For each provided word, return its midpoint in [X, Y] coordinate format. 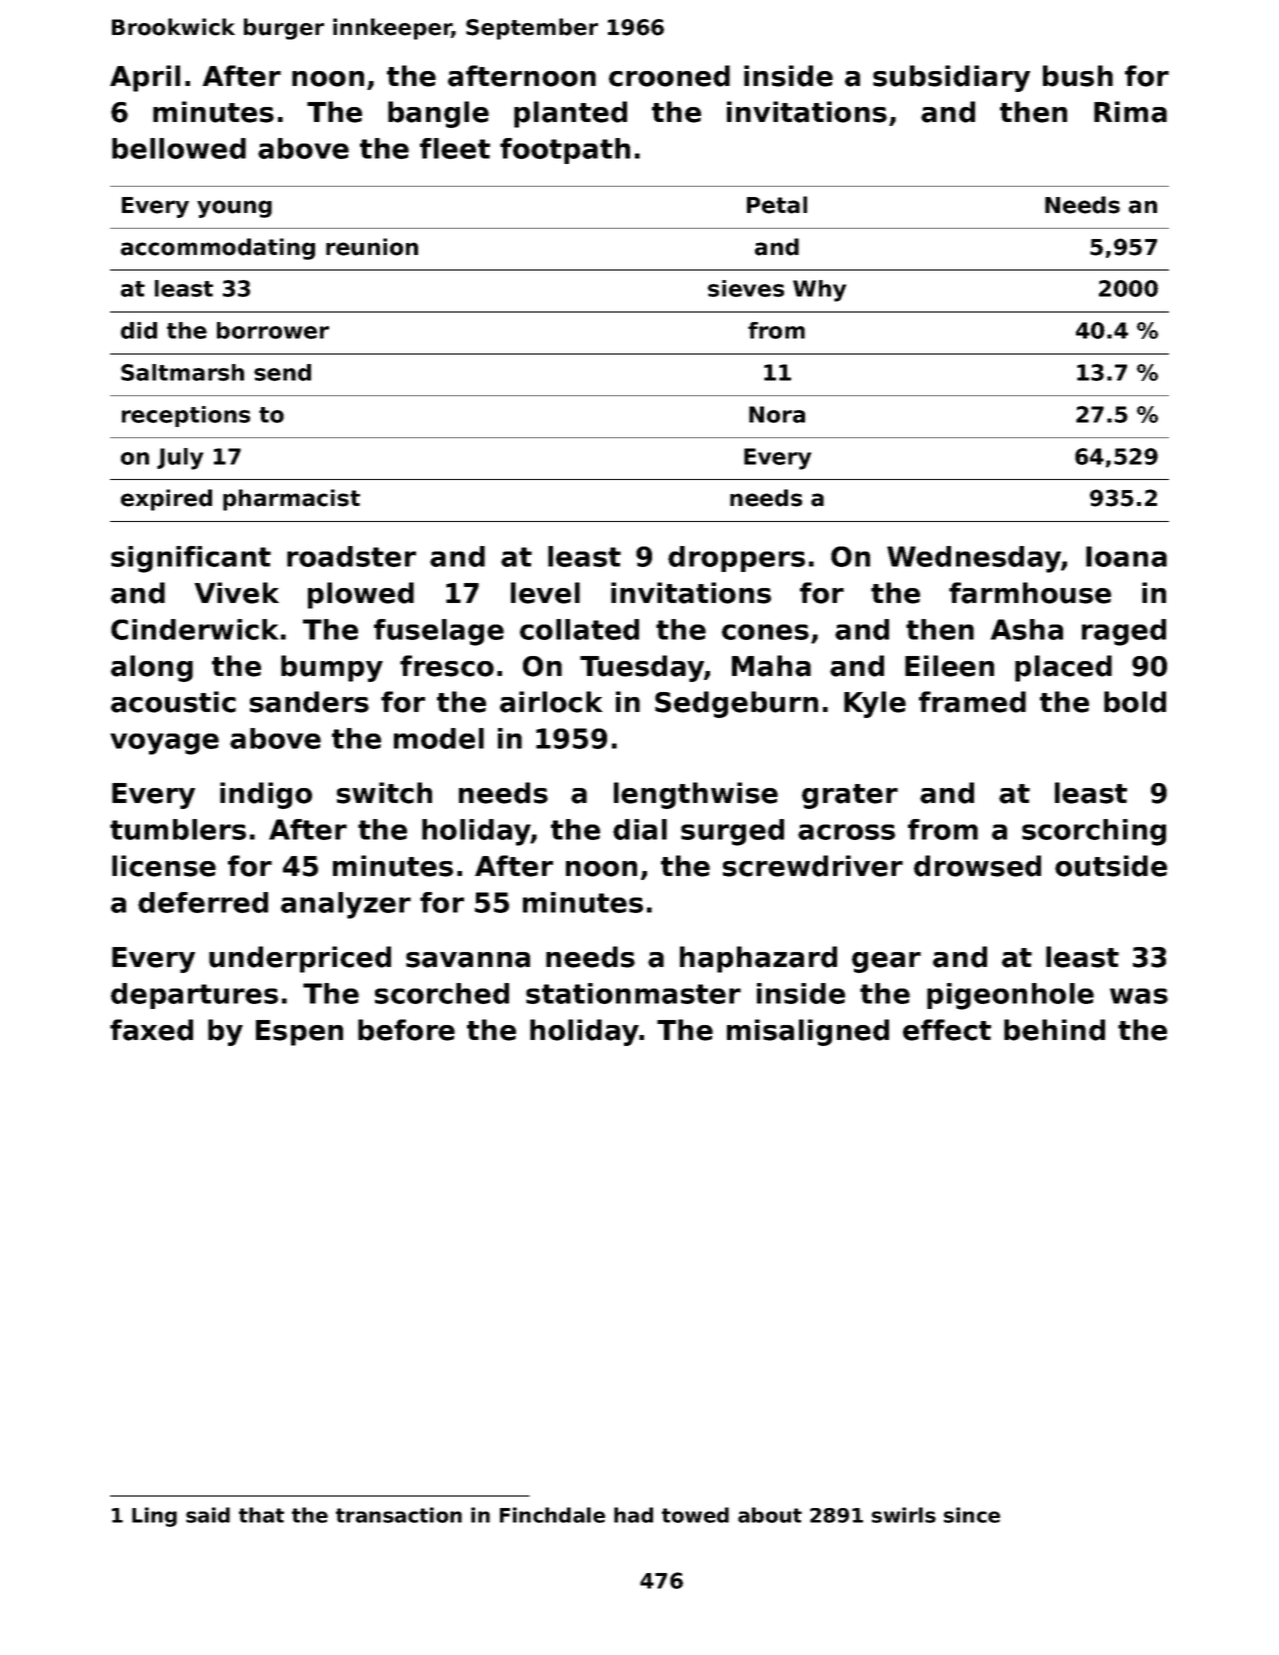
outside [1111, 866]
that [261, 1515]
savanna [468, 960]
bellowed [179, 148]
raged [1124, 632]
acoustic [173, 702]
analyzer [346, 905]
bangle [438, 114]
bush [1078, 76]
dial [640, 829]
